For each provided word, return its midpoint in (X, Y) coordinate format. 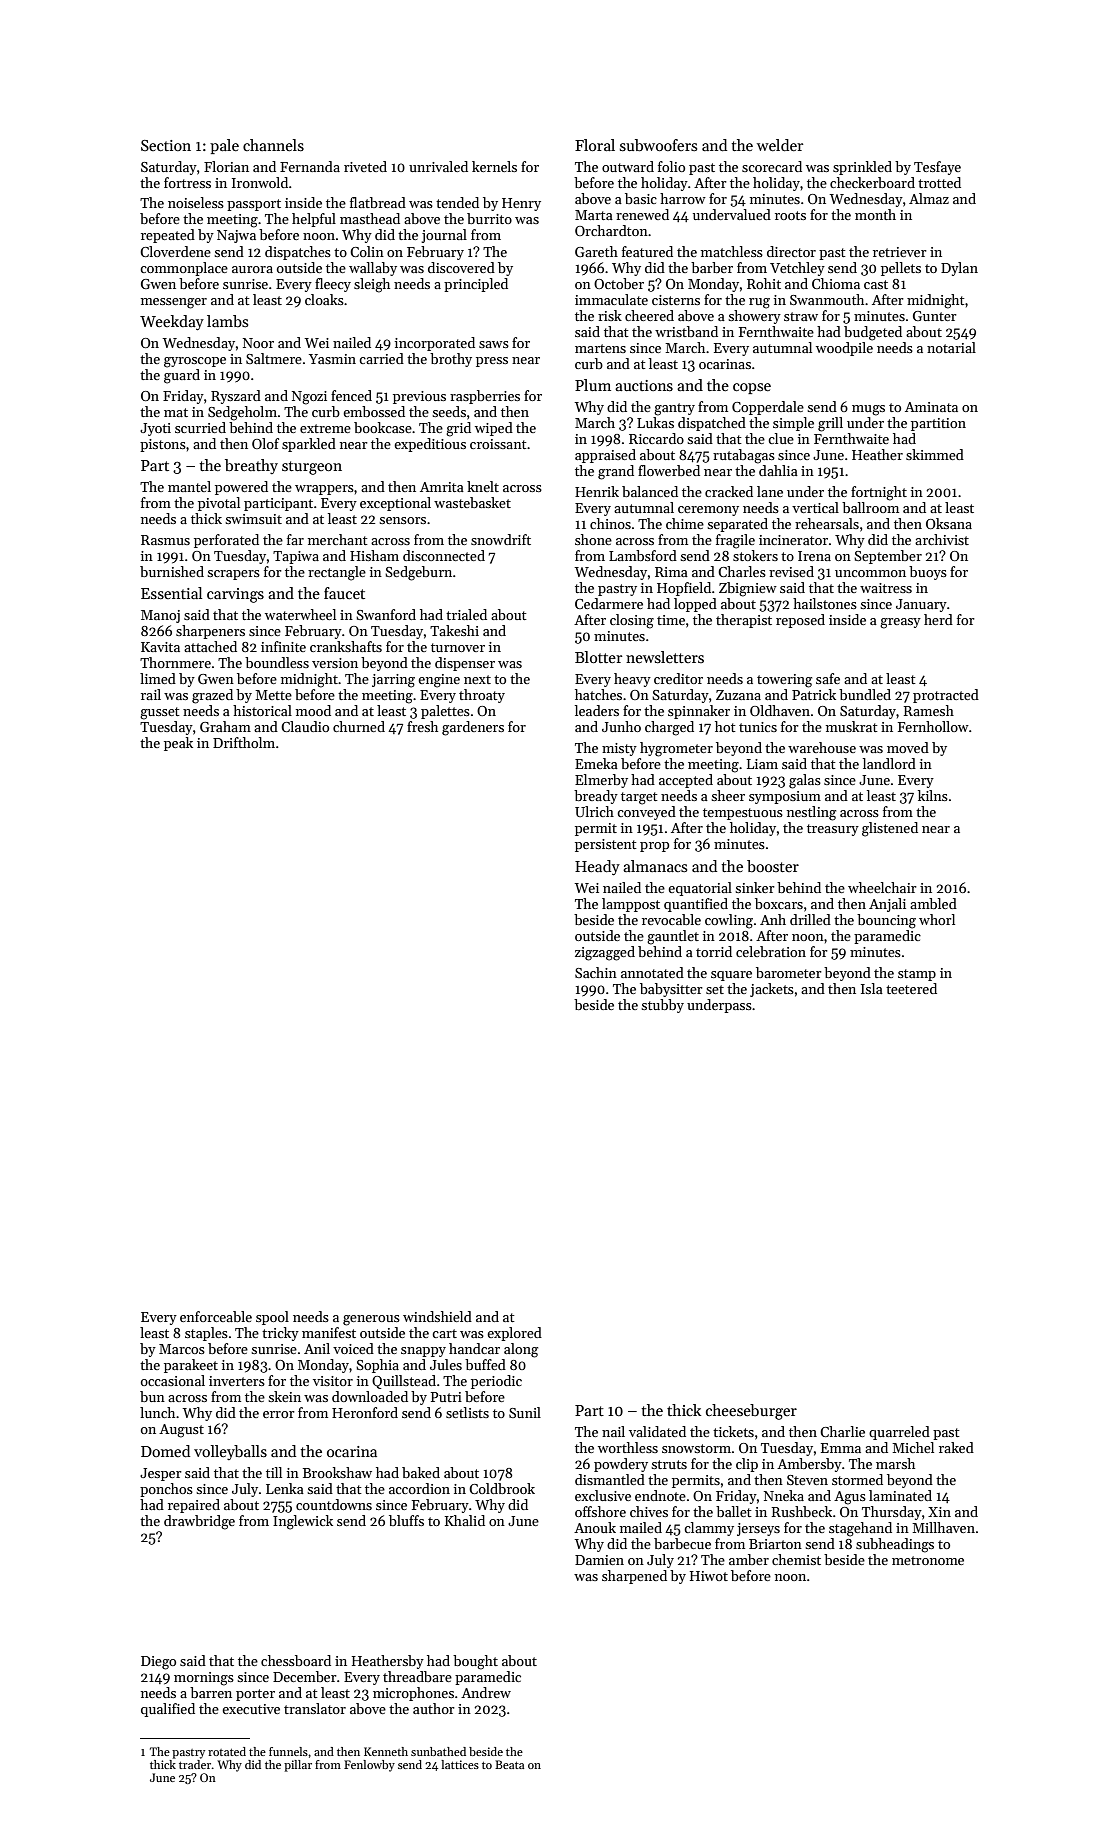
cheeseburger (751, 1412)
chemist (796, 1559)
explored (514, 1334)
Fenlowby (369, 1766)
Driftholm (244, 742)
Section (166, 145)
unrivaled (438, 166)
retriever (900, 252)
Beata (509, 1764)
